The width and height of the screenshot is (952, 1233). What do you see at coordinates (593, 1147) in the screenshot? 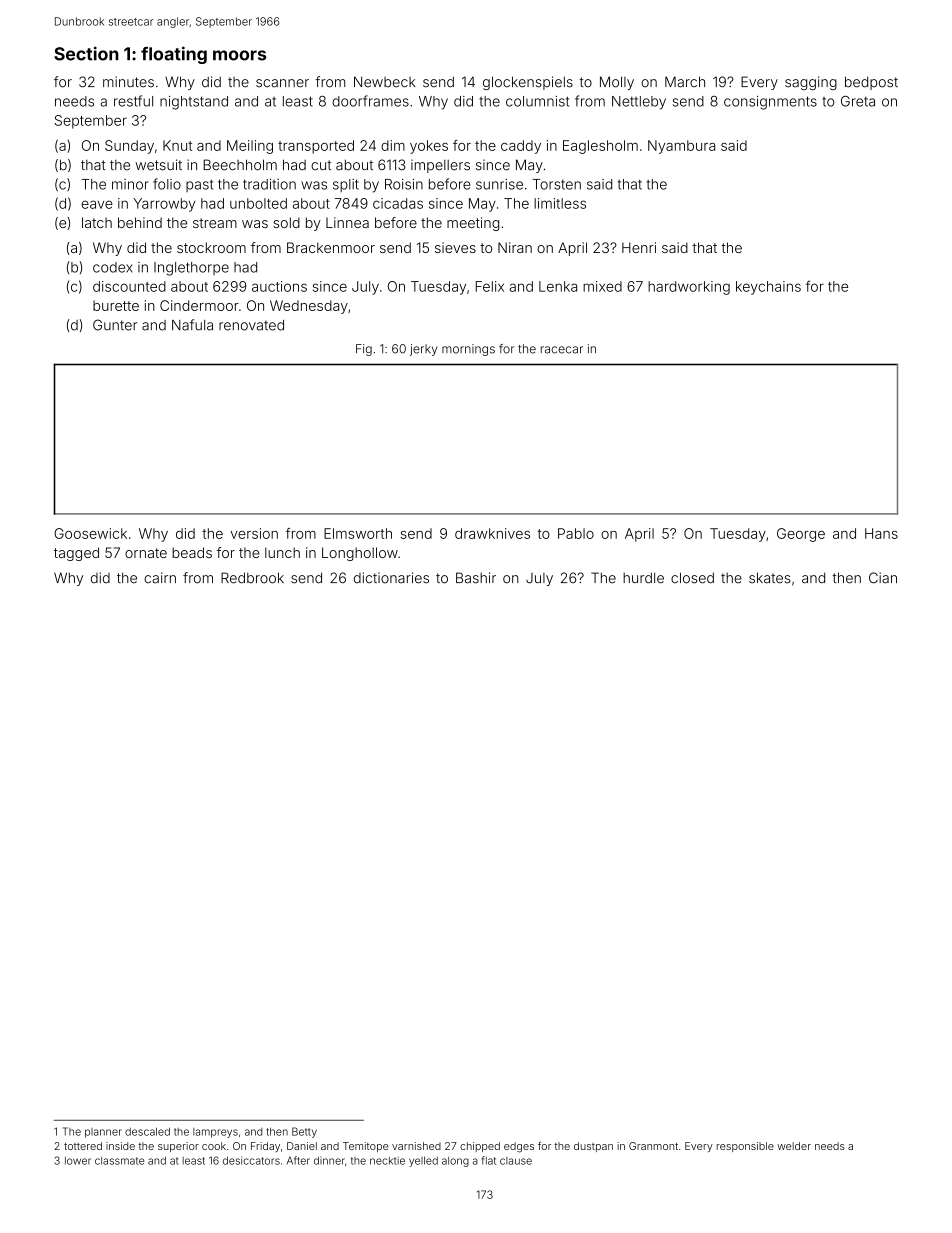
I see `dustpan` at bounding box center [593, 1147].
